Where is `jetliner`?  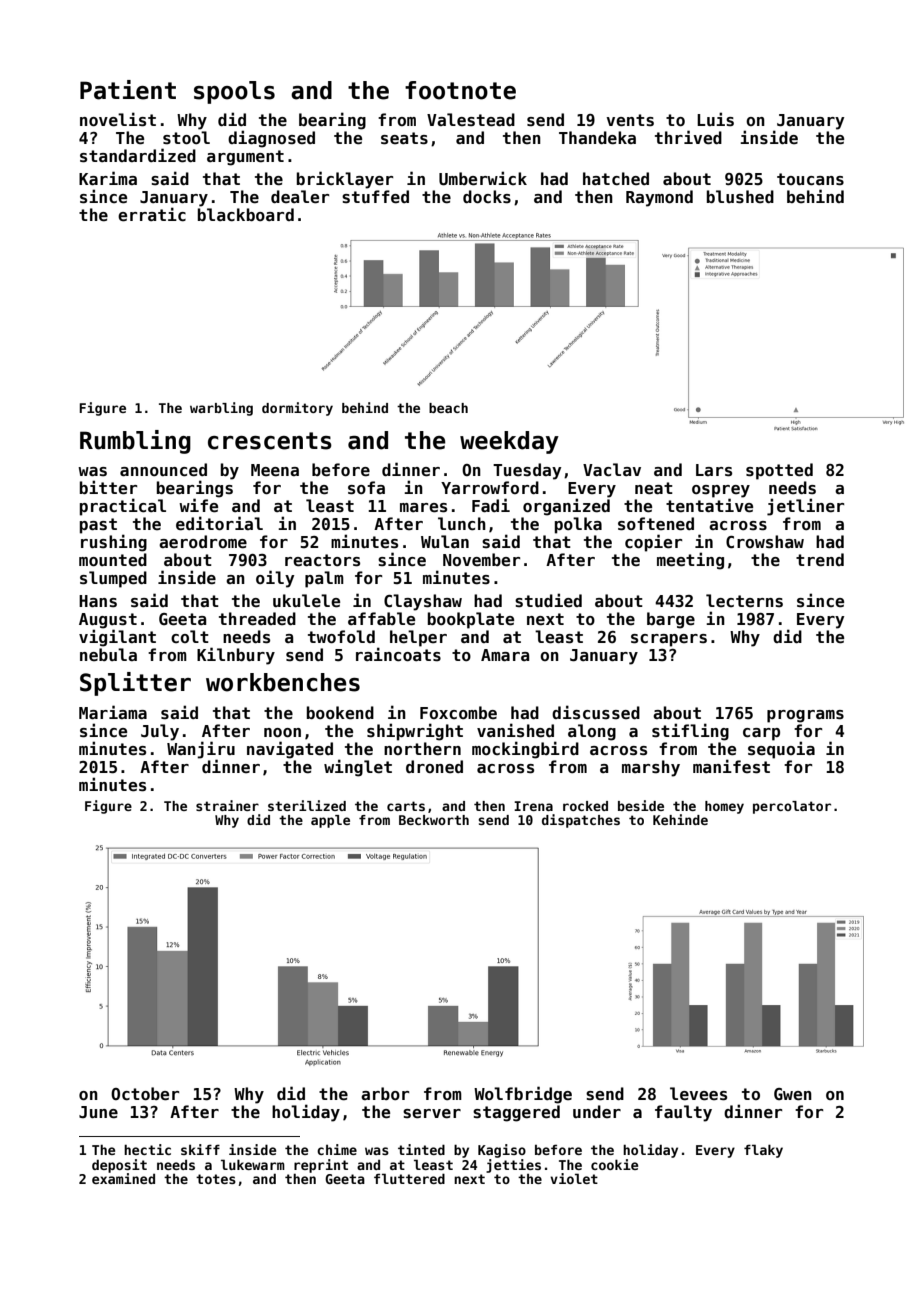 jetliner is located at coordinates (805, 507).
